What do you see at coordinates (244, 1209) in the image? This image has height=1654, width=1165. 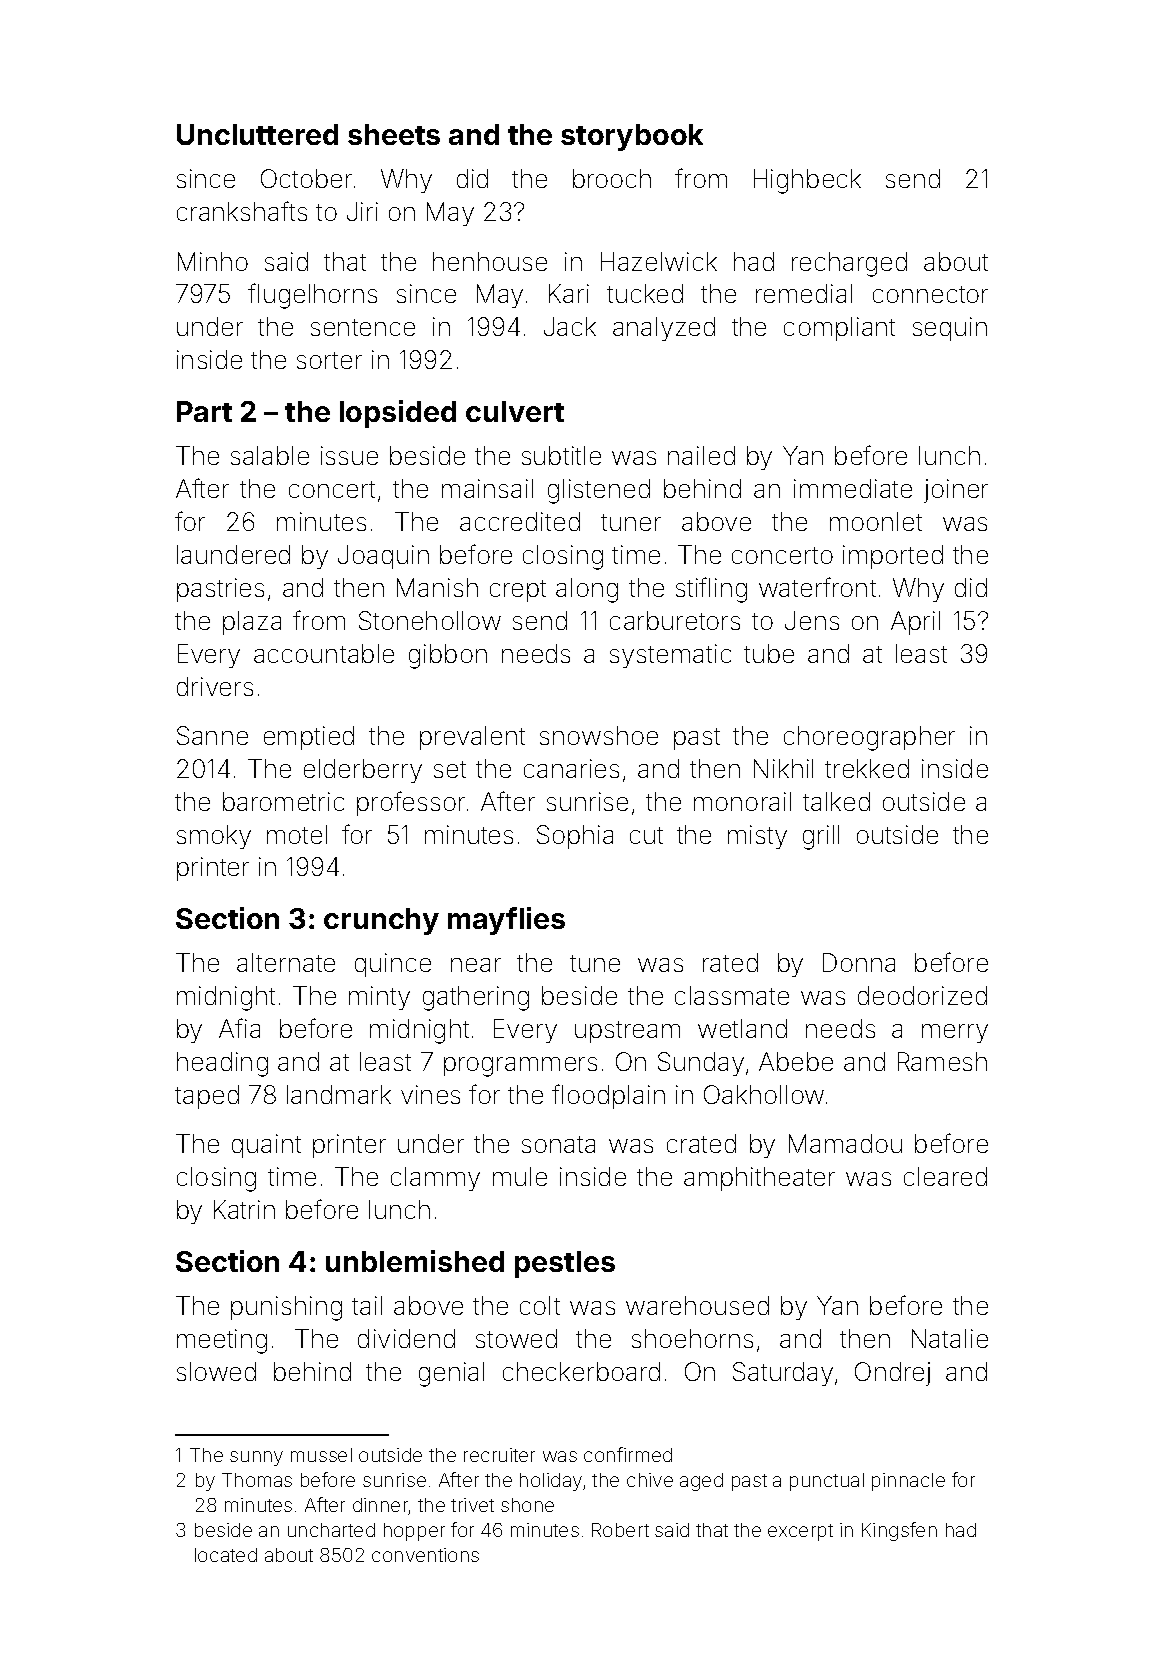 I see `Katrin` at bounding box center [244, 1209].
